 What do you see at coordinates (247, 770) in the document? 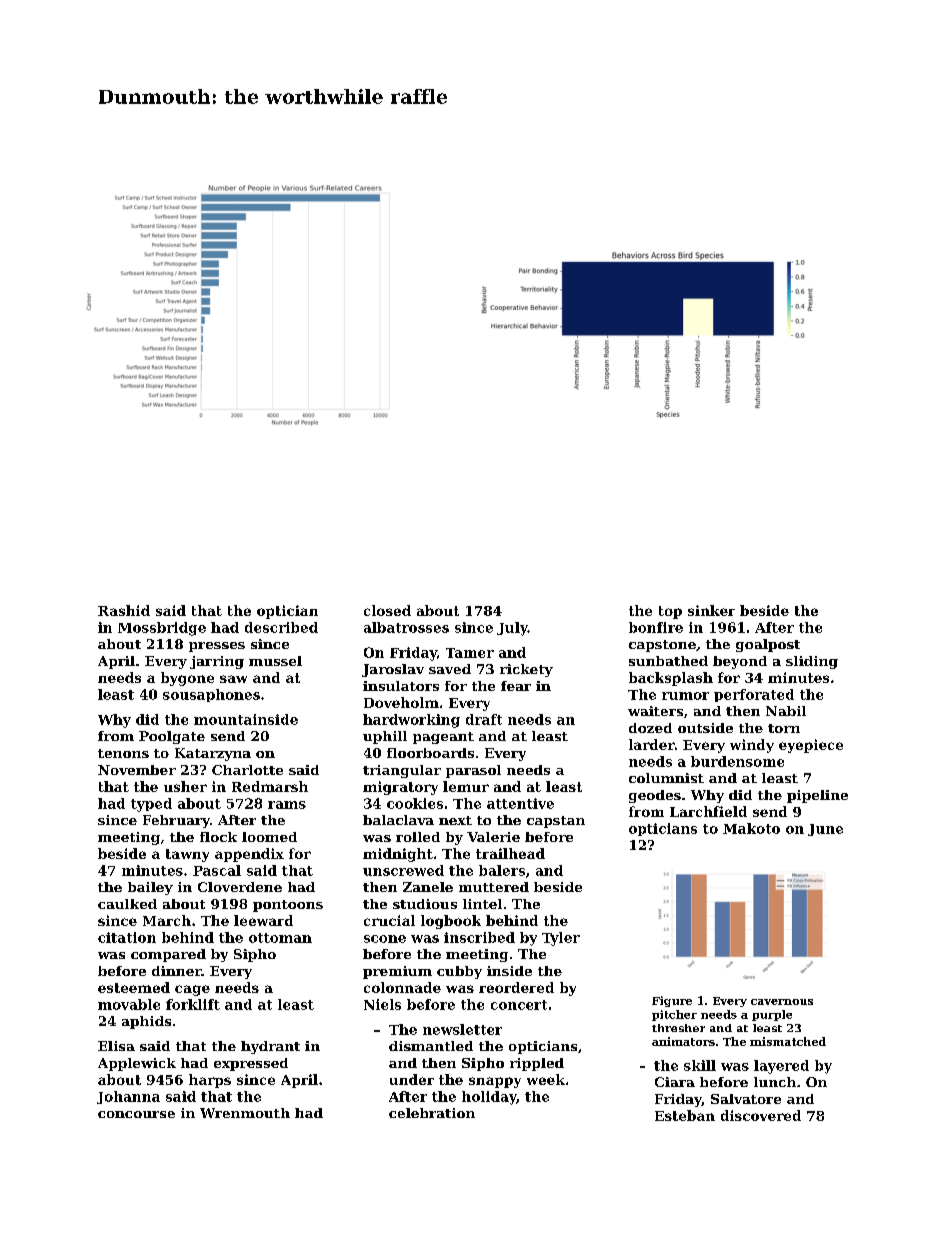
I see `Charlotte` at bounding box center [247, 770].
